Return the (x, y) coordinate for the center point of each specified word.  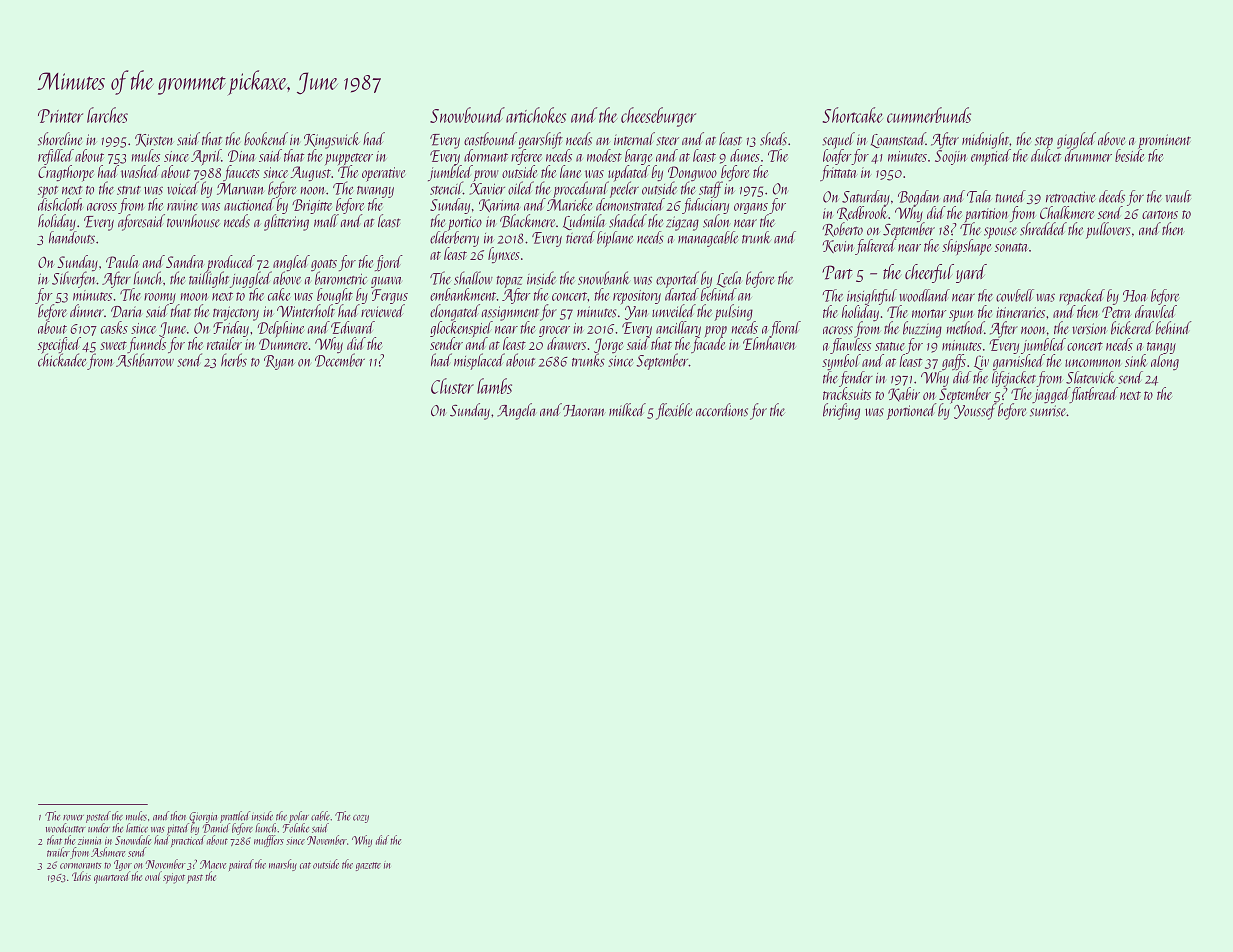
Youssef (975, 412)
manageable (708, 239)
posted (98, 817)
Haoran (583, 411)
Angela (516, 411)
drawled (1156, 311)
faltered (875, 247)
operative (383, 174)
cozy (361, 819)
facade (708, 345)
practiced (188, 841)
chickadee (62, 360)
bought (335, 296)
